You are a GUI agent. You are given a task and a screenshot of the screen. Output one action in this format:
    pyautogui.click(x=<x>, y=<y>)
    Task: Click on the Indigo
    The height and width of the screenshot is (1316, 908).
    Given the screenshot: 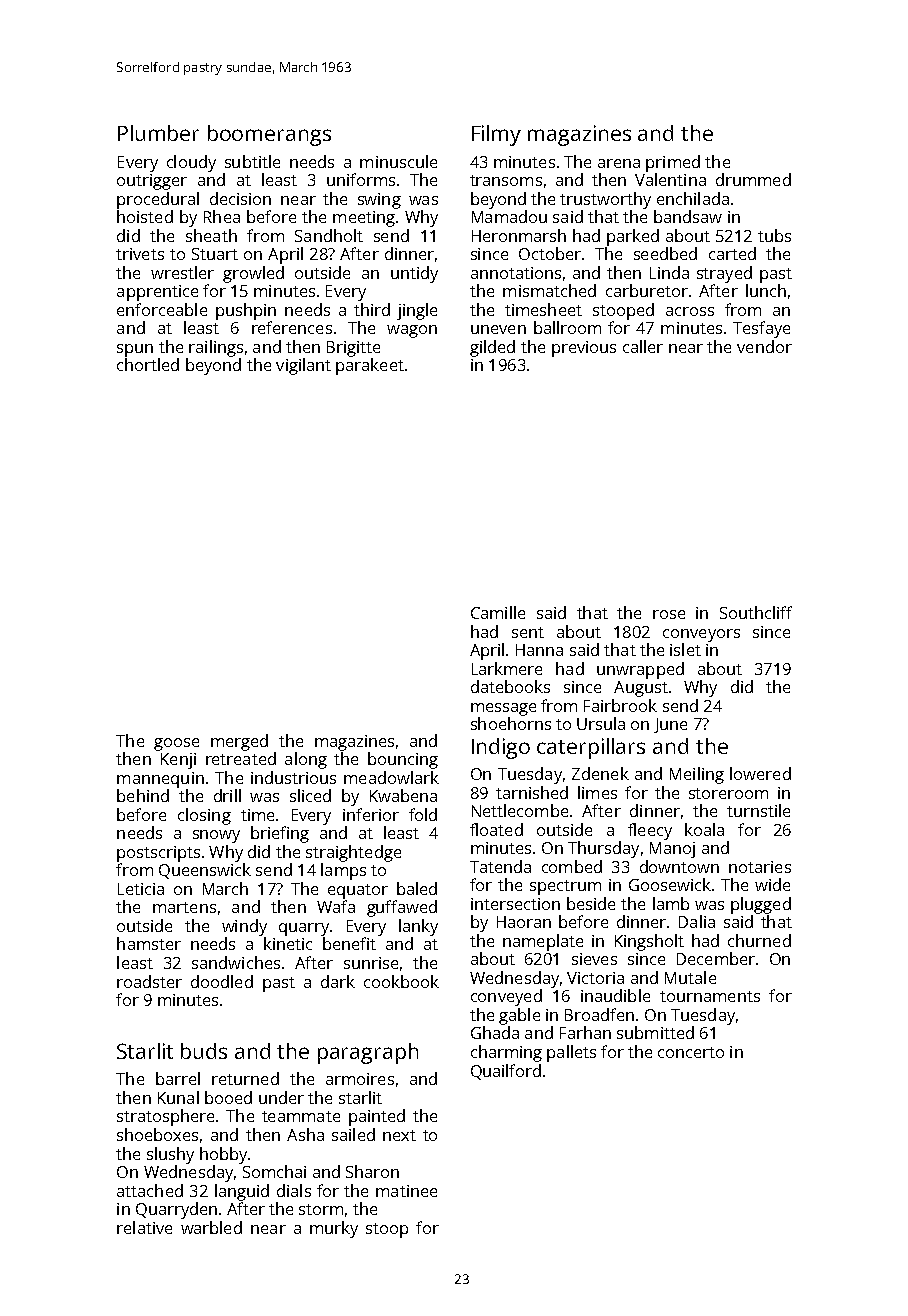 What is the action you would take?
    pyautogui.click(x=501, y=748)
